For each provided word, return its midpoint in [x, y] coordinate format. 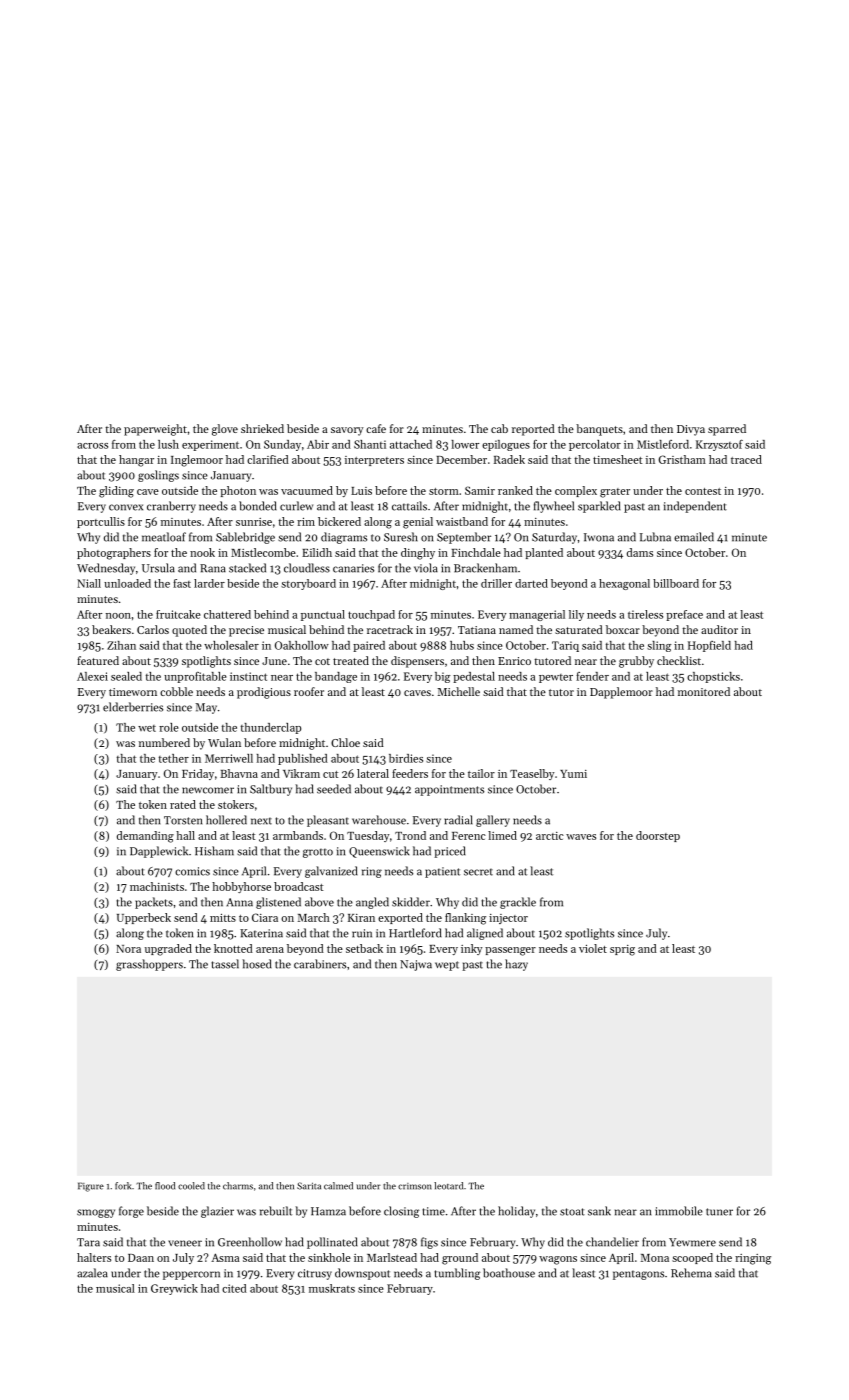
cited [234, 1288]
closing [402, 1212]
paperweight [155, 430]
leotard [448, 1186]
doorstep [658, 836]
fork [123, 1186]
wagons [558, 1260]
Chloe [345, 742]
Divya [691, 430]
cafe [376, 428]
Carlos [153, 629]
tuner [719, 1212]
